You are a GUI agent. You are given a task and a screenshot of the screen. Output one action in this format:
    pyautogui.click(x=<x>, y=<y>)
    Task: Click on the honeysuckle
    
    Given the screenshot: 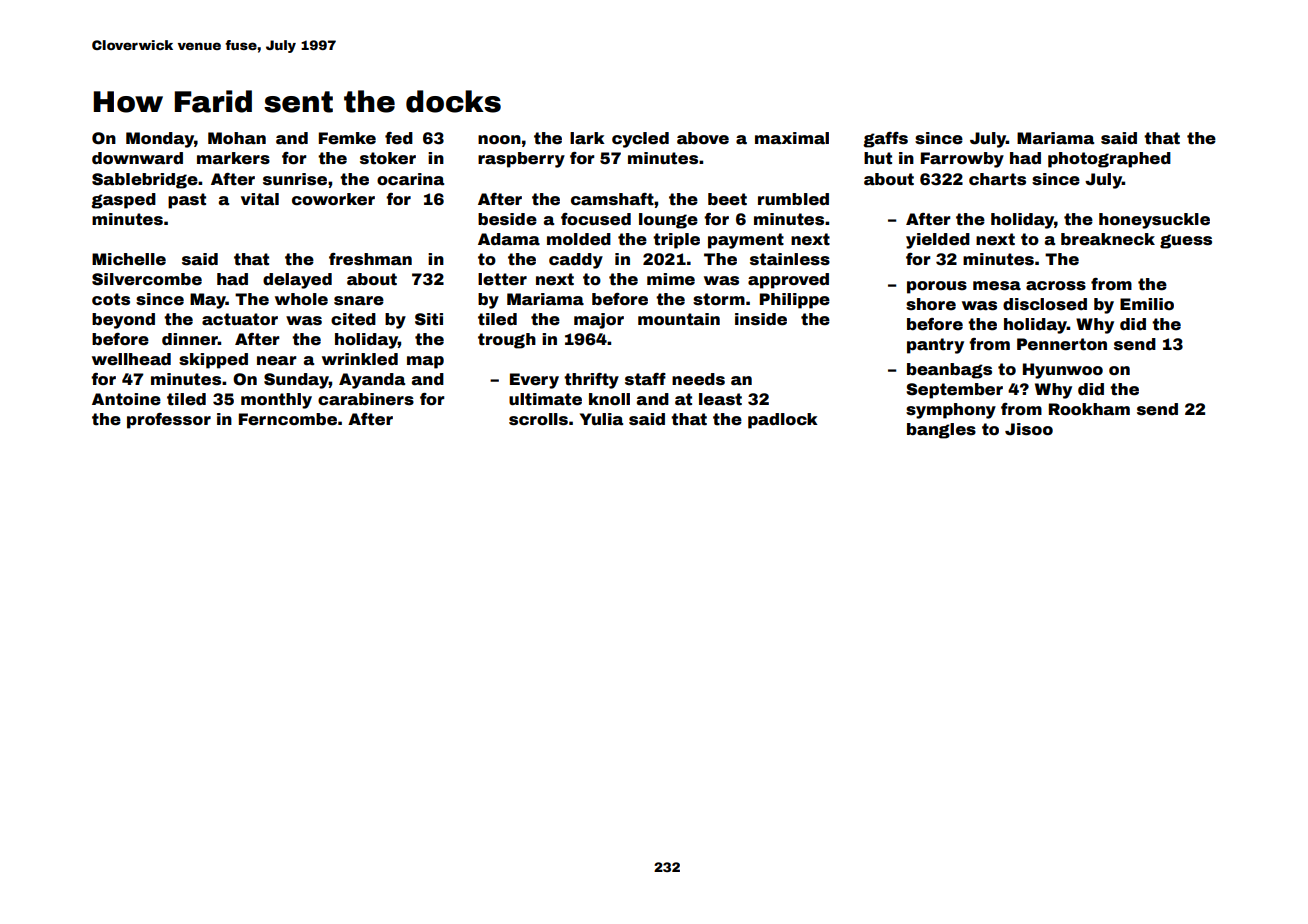 What is the action you would take?
    pyautogui.click(x=1154, y=221)
